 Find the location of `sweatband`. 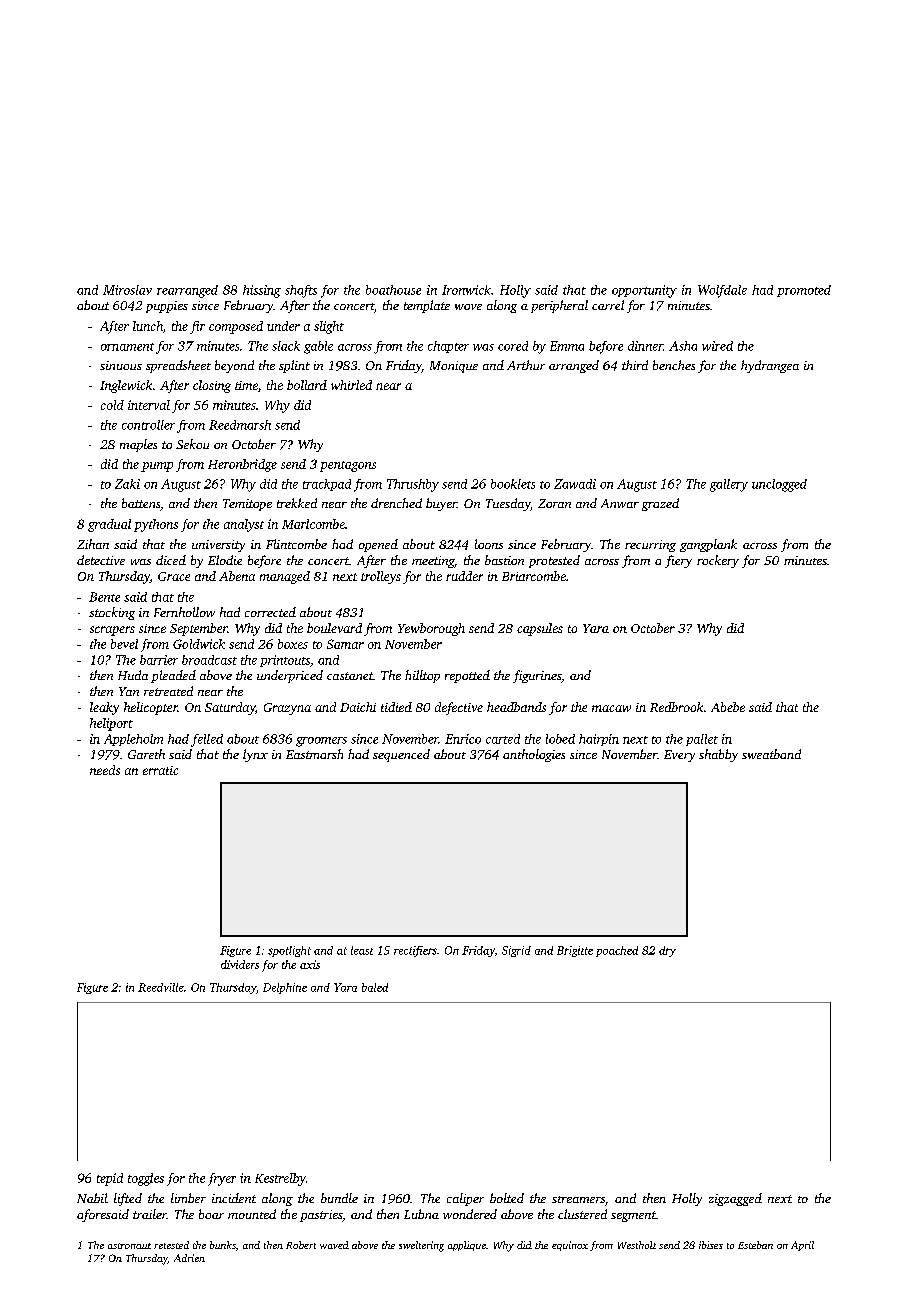

sweatband is located at coordinates (771, 754).
